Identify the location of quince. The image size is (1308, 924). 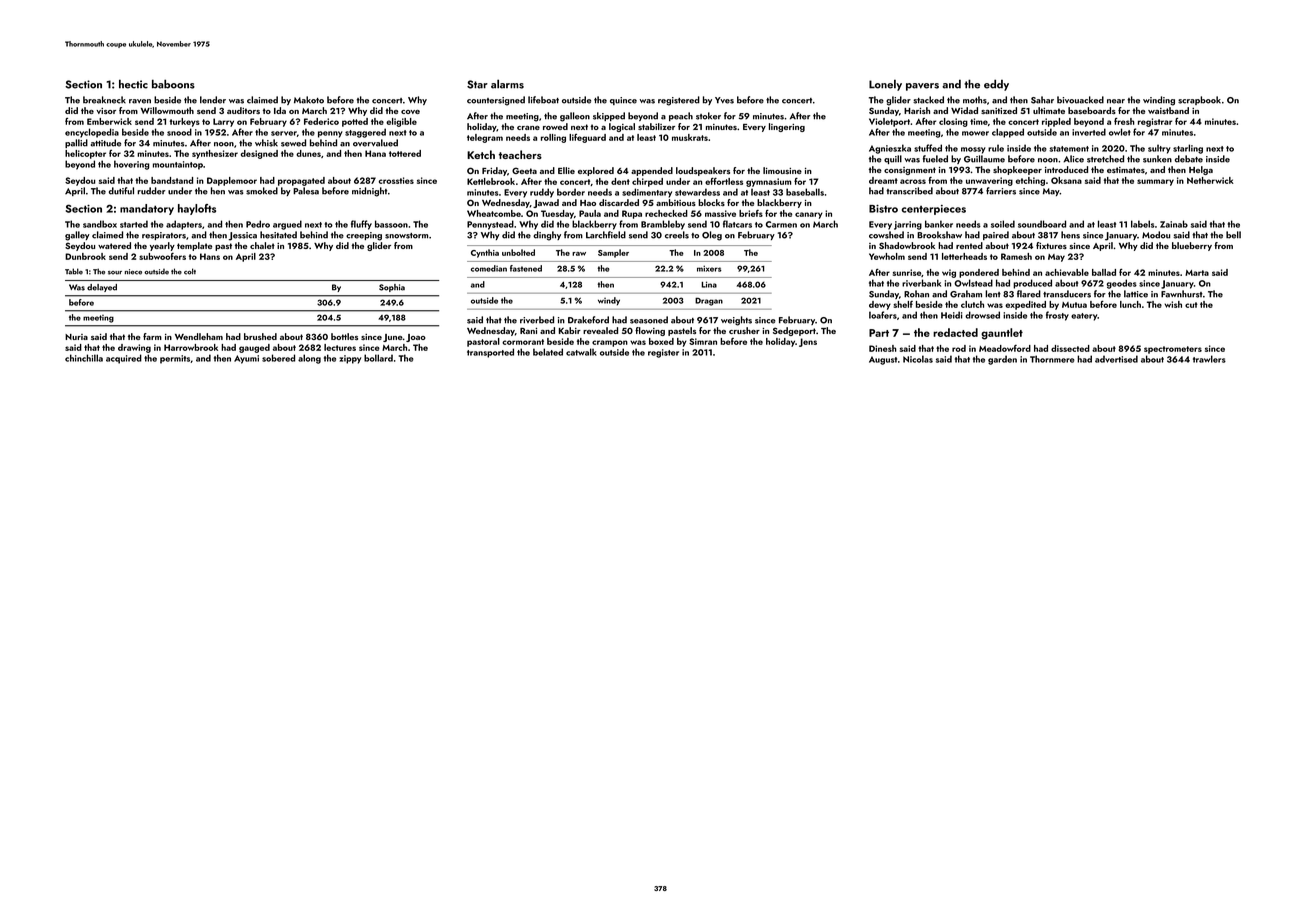
(623, 101).
